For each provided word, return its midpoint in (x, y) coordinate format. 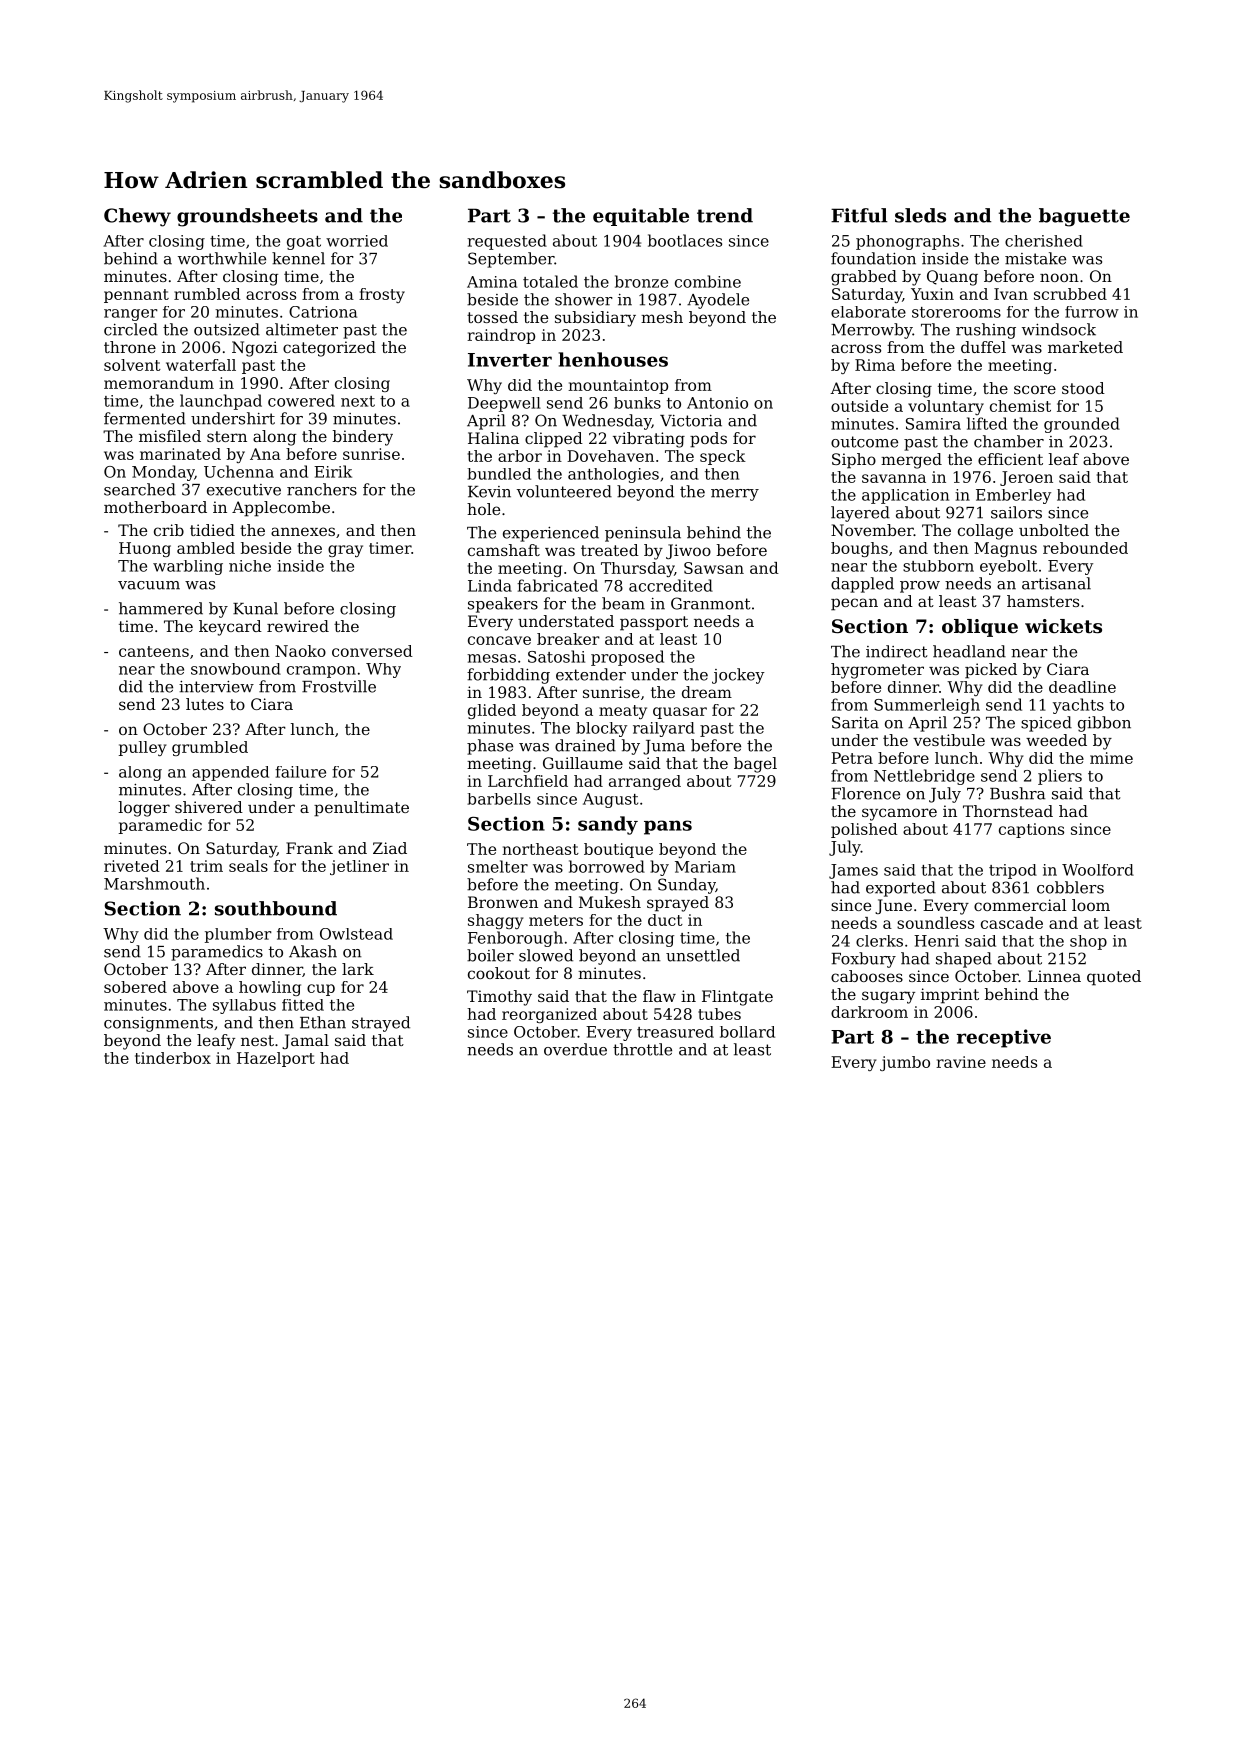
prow (920, 587)
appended (230, 773)
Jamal (305, 1041)
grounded (1082, 425)
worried (357, 241)
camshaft (504, 550)
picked (991, 671)
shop (1088, 942)
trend (725, 215)
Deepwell (504, 404)
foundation (873, 258)
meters (556, 920)
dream (707, 692)
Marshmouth (154, 883)
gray (345, 551)
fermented (145, 418)
